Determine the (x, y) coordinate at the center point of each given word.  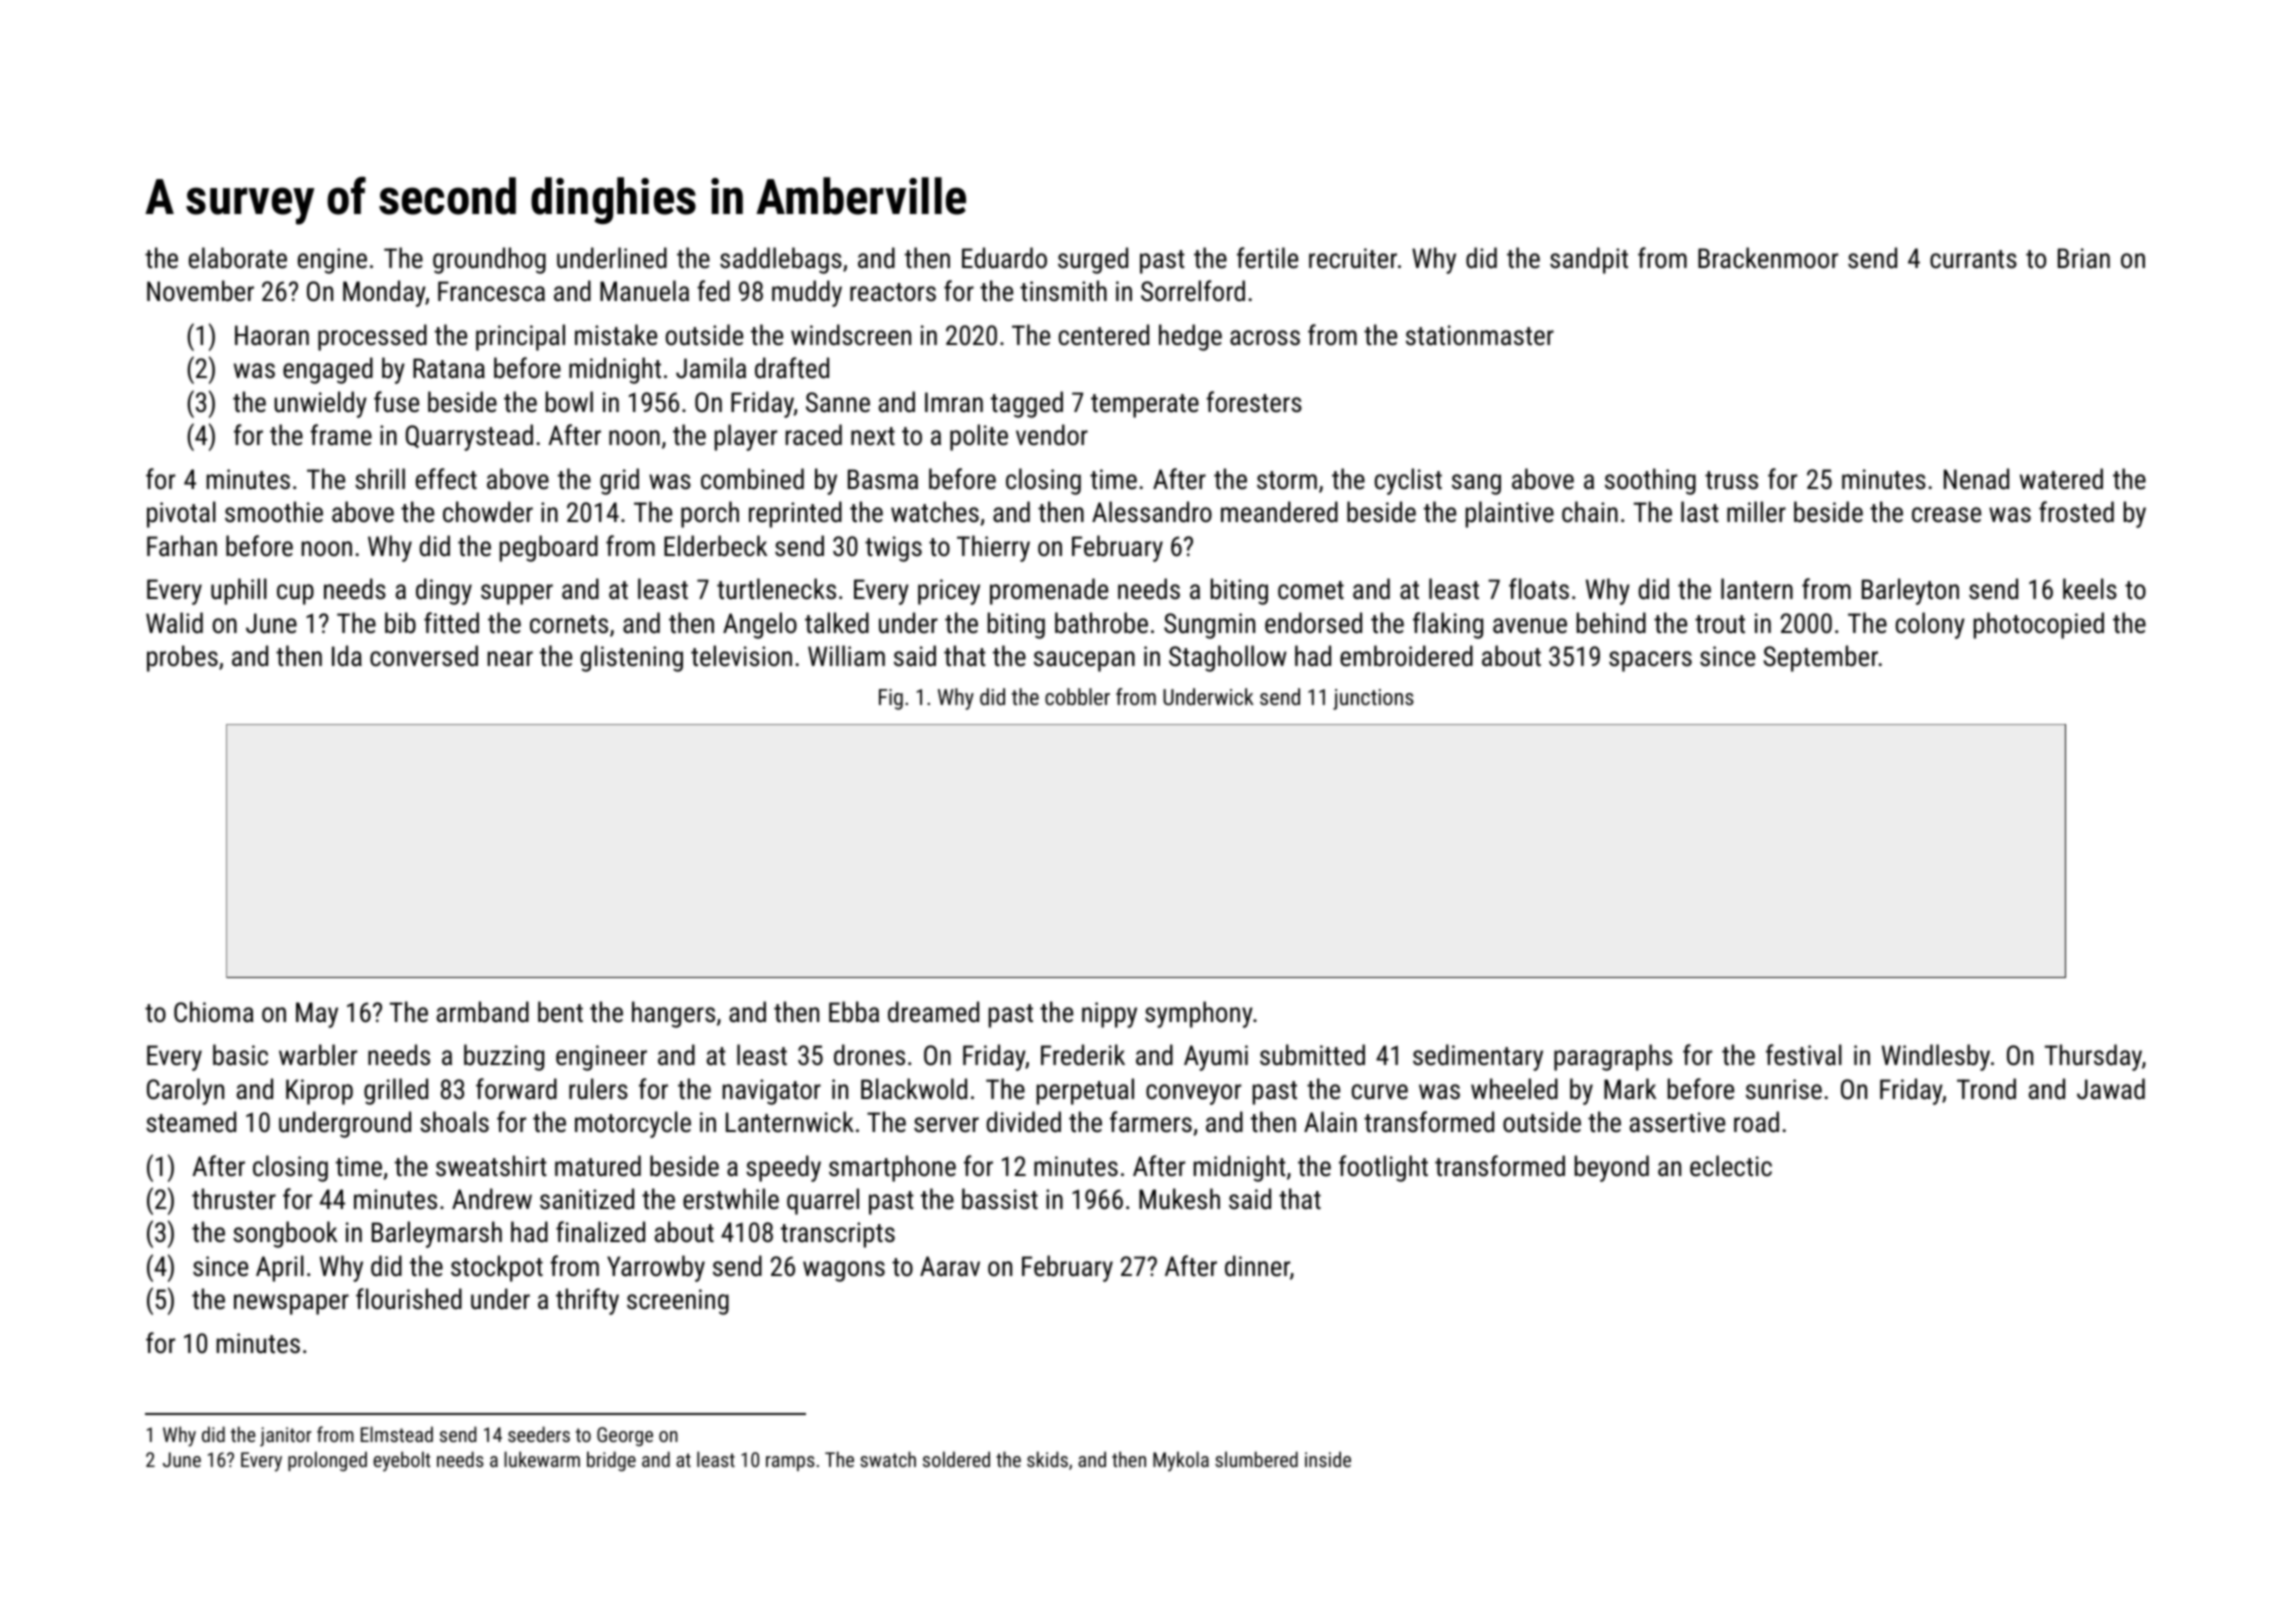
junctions (1373, 699)
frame (341, 435)
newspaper (291, 1304)
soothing (1650, 481)
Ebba (854, 1012)
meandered (1279, 512)
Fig (891, 699)
